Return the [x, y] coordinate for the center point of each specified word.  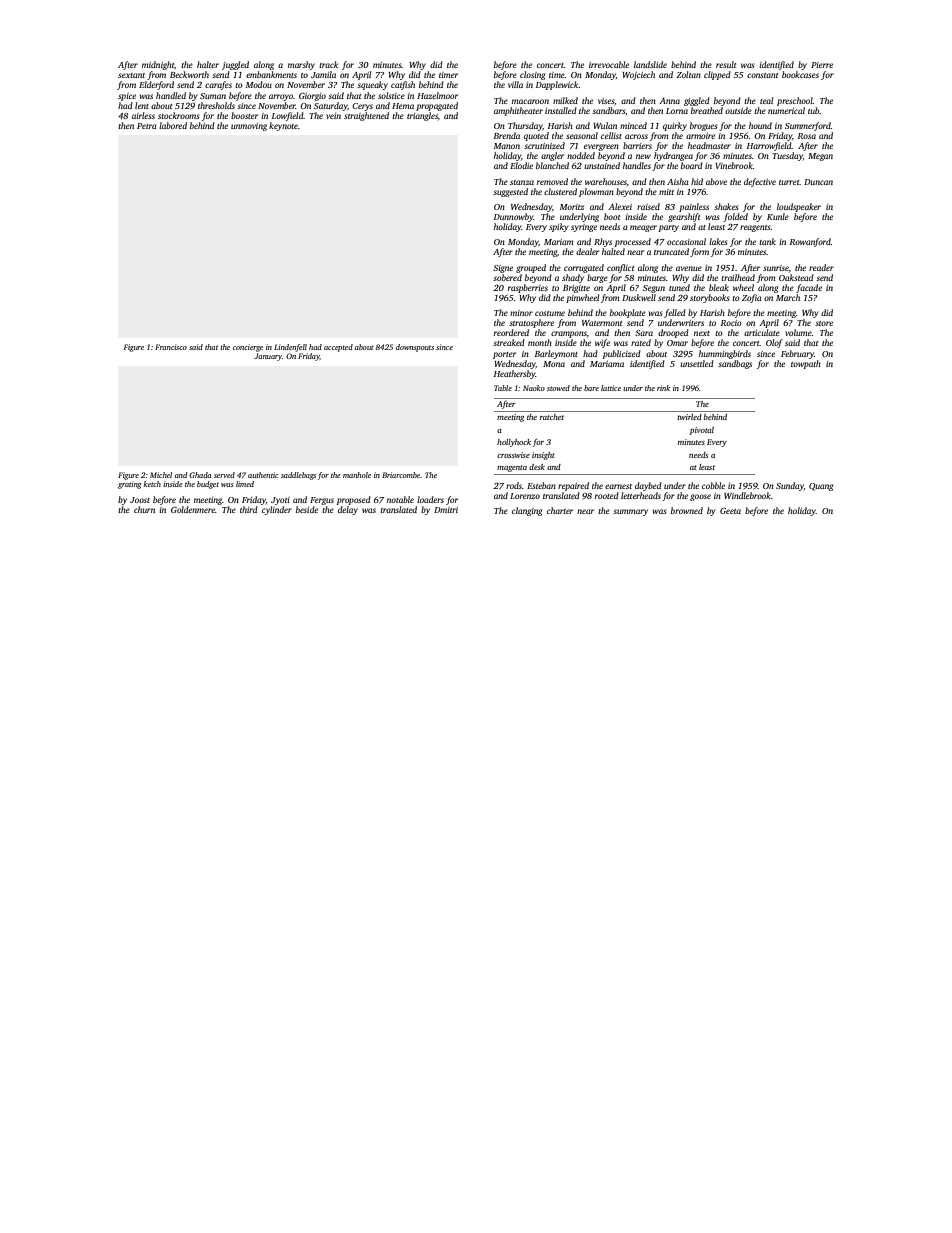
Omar [677, 343]
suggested [510, 192]
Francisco [171, 347]
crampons [569, 334]
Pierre [822, 65]
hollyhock [514, 443]
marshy [301, 65]
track [328, 64]
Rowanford [810, 242]
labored [173, 125]
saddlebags [298, 476]
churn [144, 509]
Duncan [818, 182]
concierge [248, 348]
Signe [503, 269]
